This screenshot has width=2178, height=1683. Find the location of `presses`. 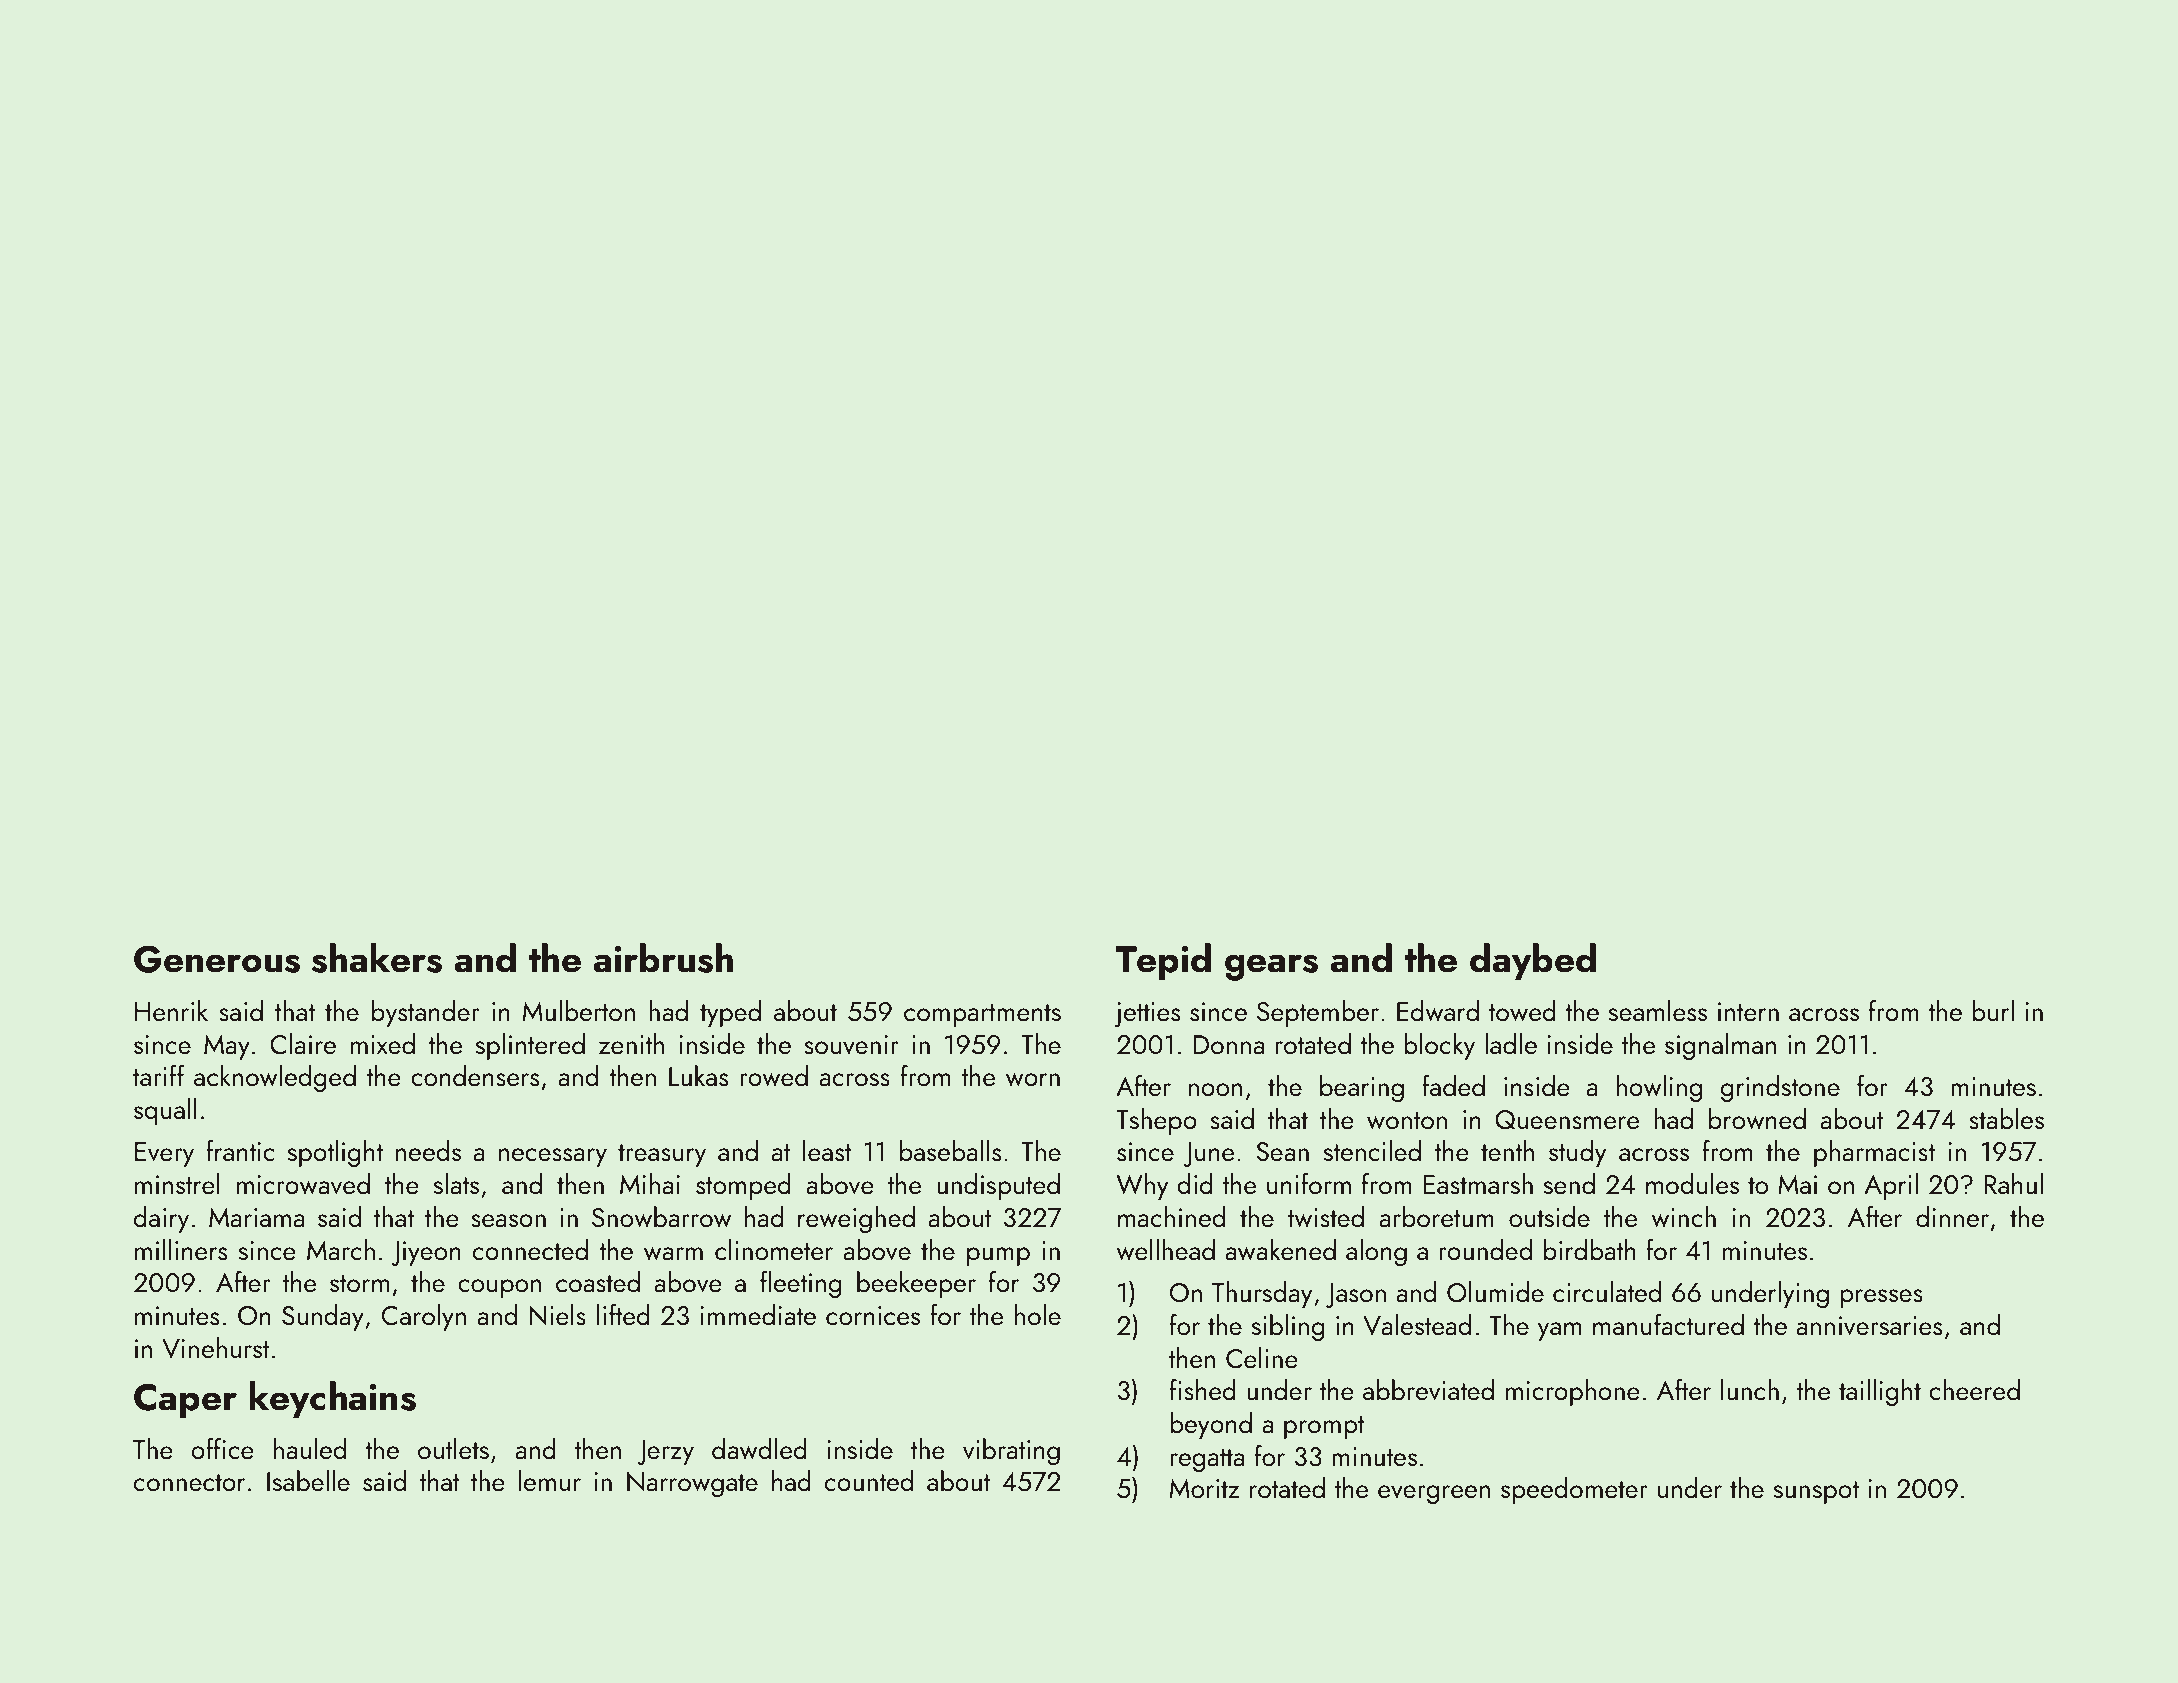

presses is located at coordinates (1881, 1298).
